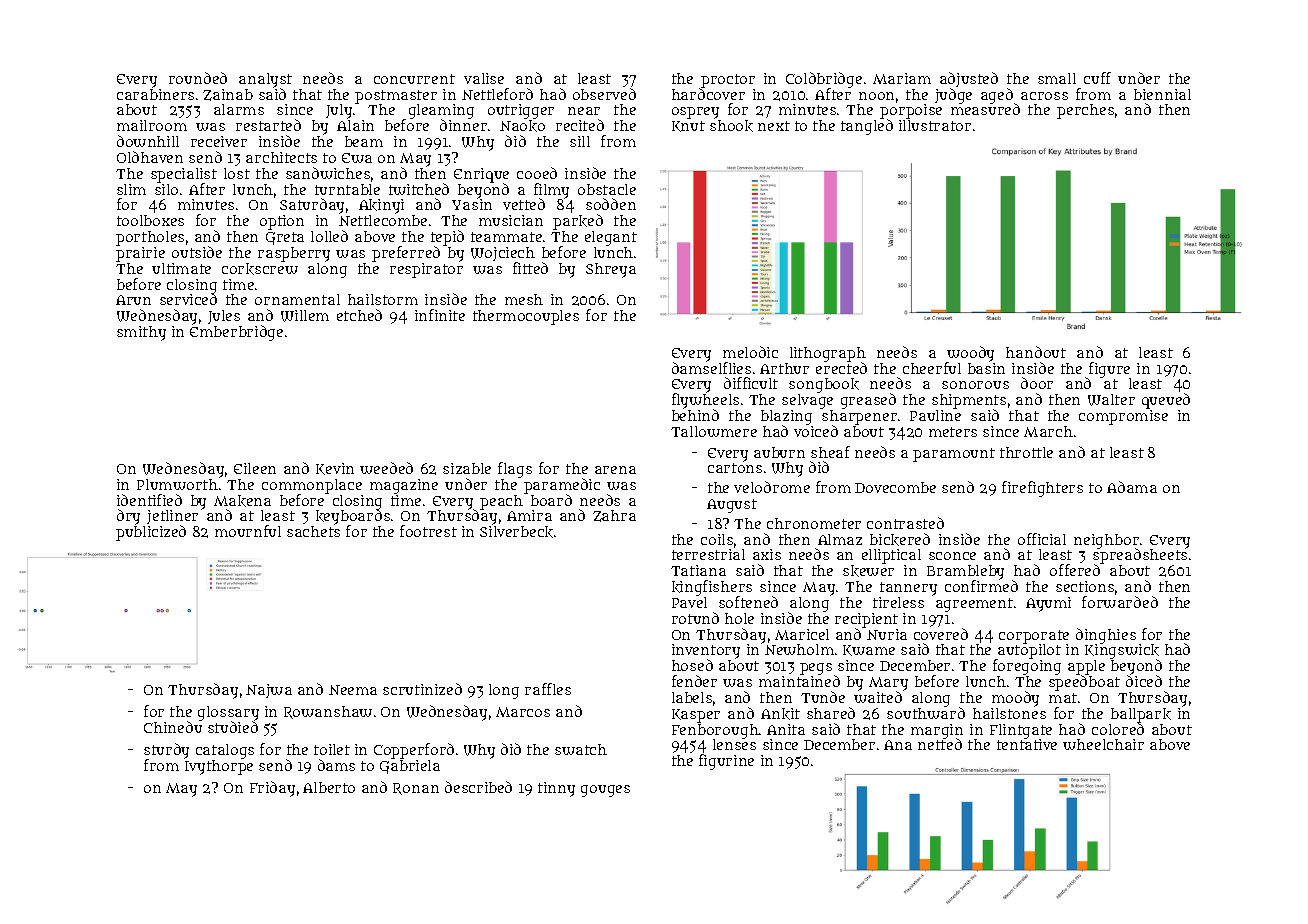 The height and width of the screenshot is (924, 1308). Describe the element at coordinates (219, 767) in the screenshot. I see `Ivythorpe` at that location.
